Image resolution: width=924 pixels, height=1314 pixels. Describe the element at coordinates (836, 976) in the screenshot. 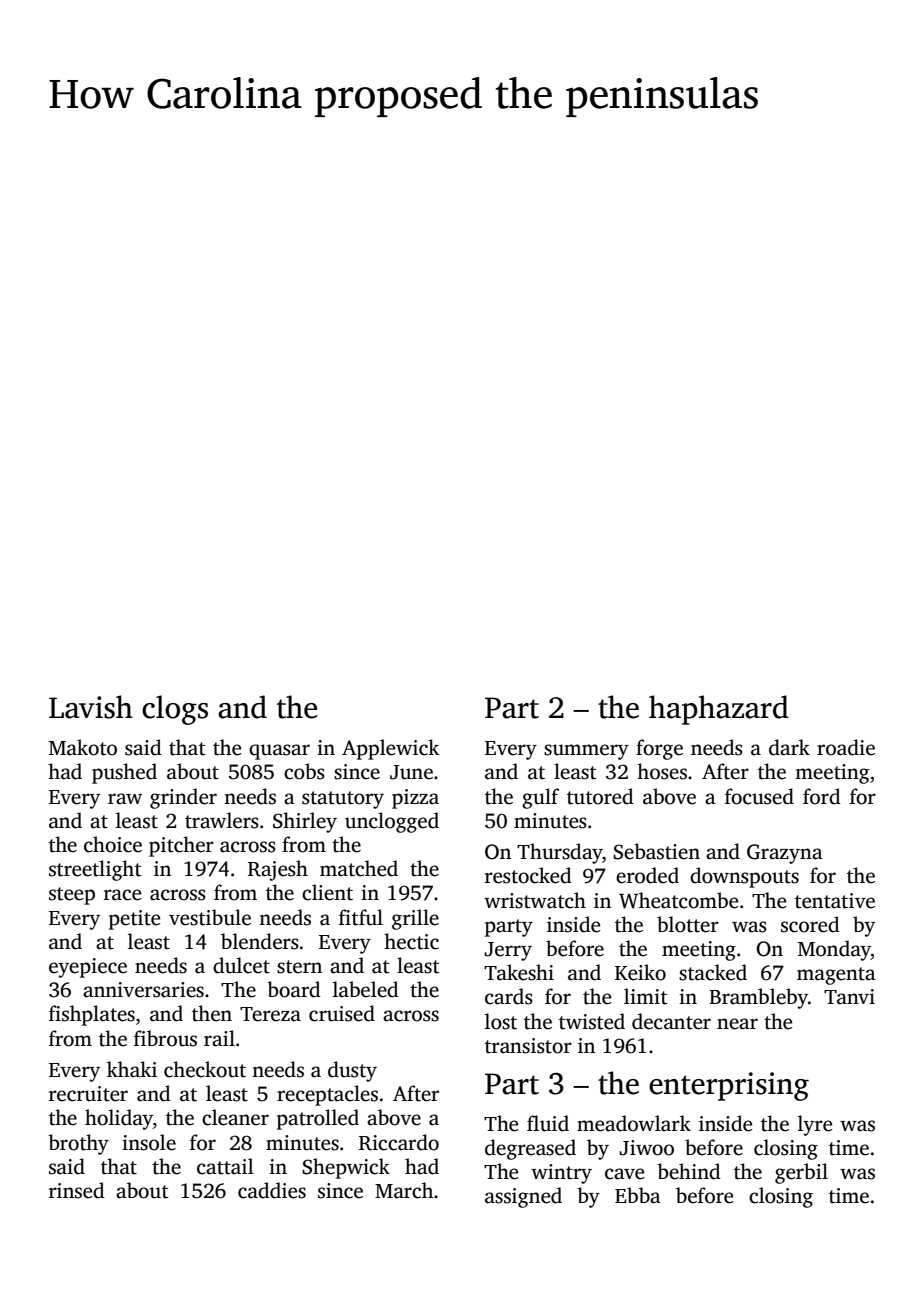

I see `magenta` at that location.
